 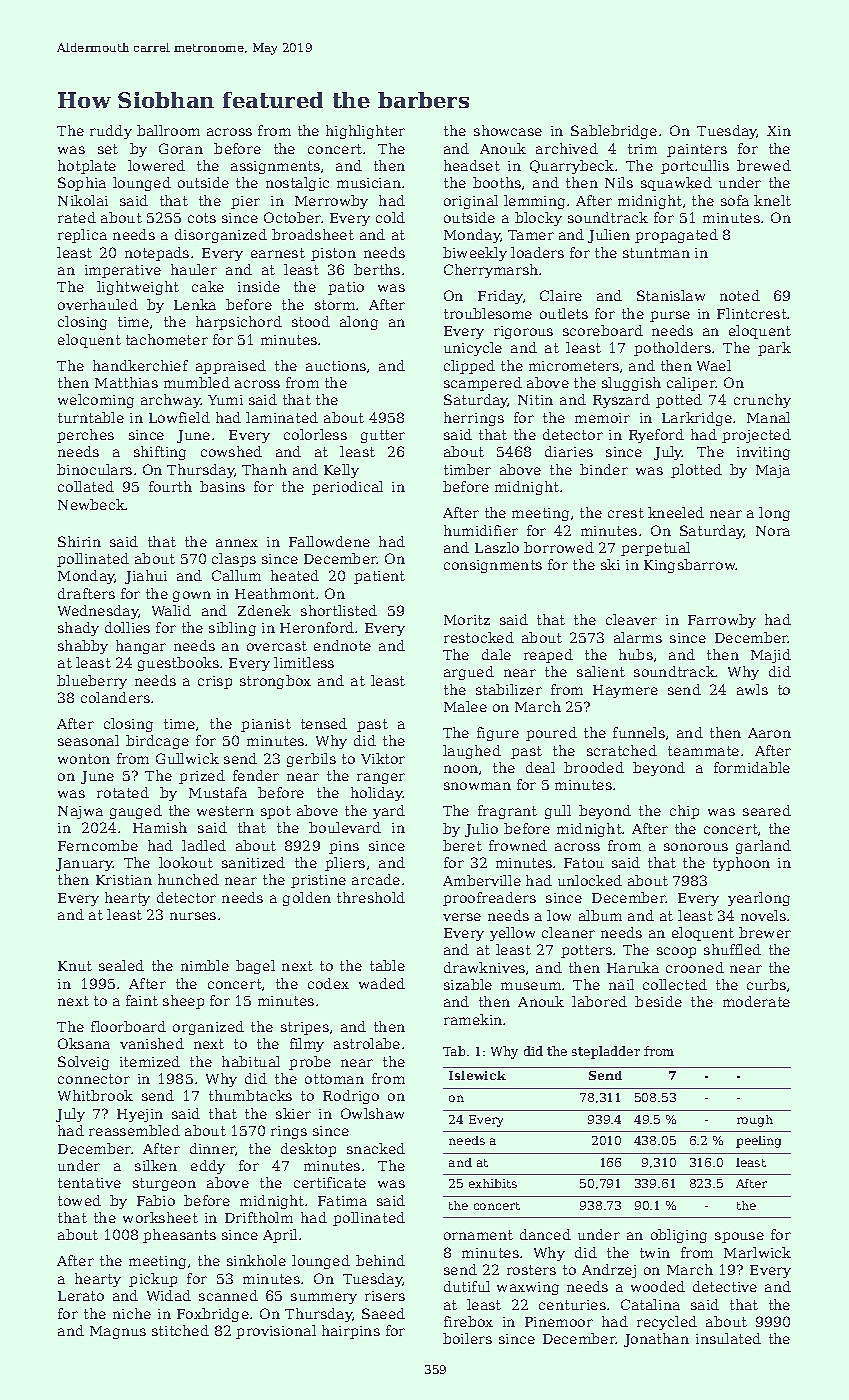 What do you see at coordinates (181, 148) in the screenshot?
I see `Goran` at bounding box center [181, 148].
